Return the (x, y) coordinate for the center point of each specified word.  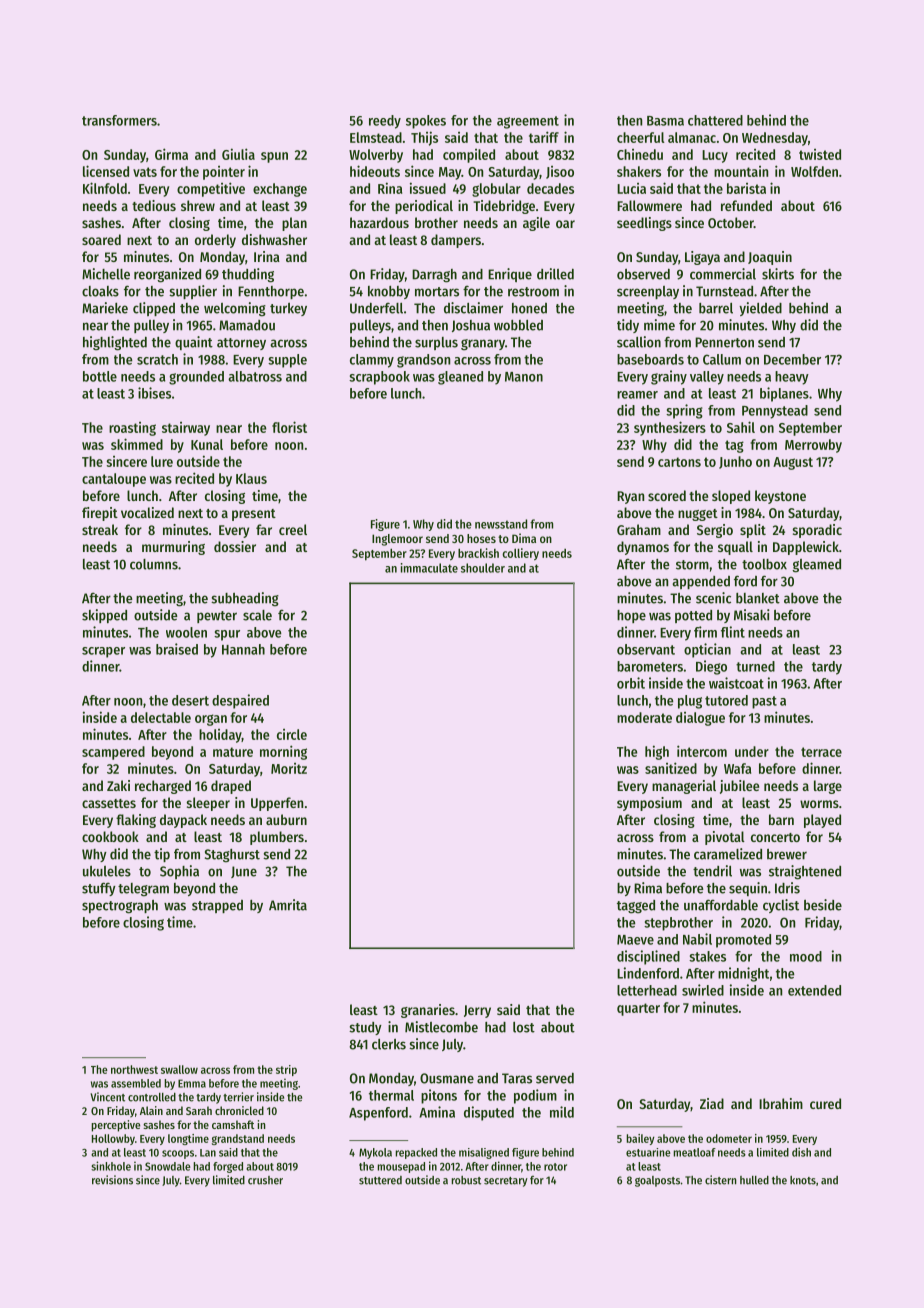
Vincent (107, 1097)
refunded (746, 205)
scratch (157, 359)
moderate (644, 717)
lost (524, 1027)
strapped (217, 906)
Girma (171, 154)
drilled (555, 274)
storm (692, 565)
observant (646, 649)
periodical (424, 207)
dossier (235, 546)
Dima (524, 538)
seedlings (644, 224)
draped (231, 787)
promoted (743, 941)
